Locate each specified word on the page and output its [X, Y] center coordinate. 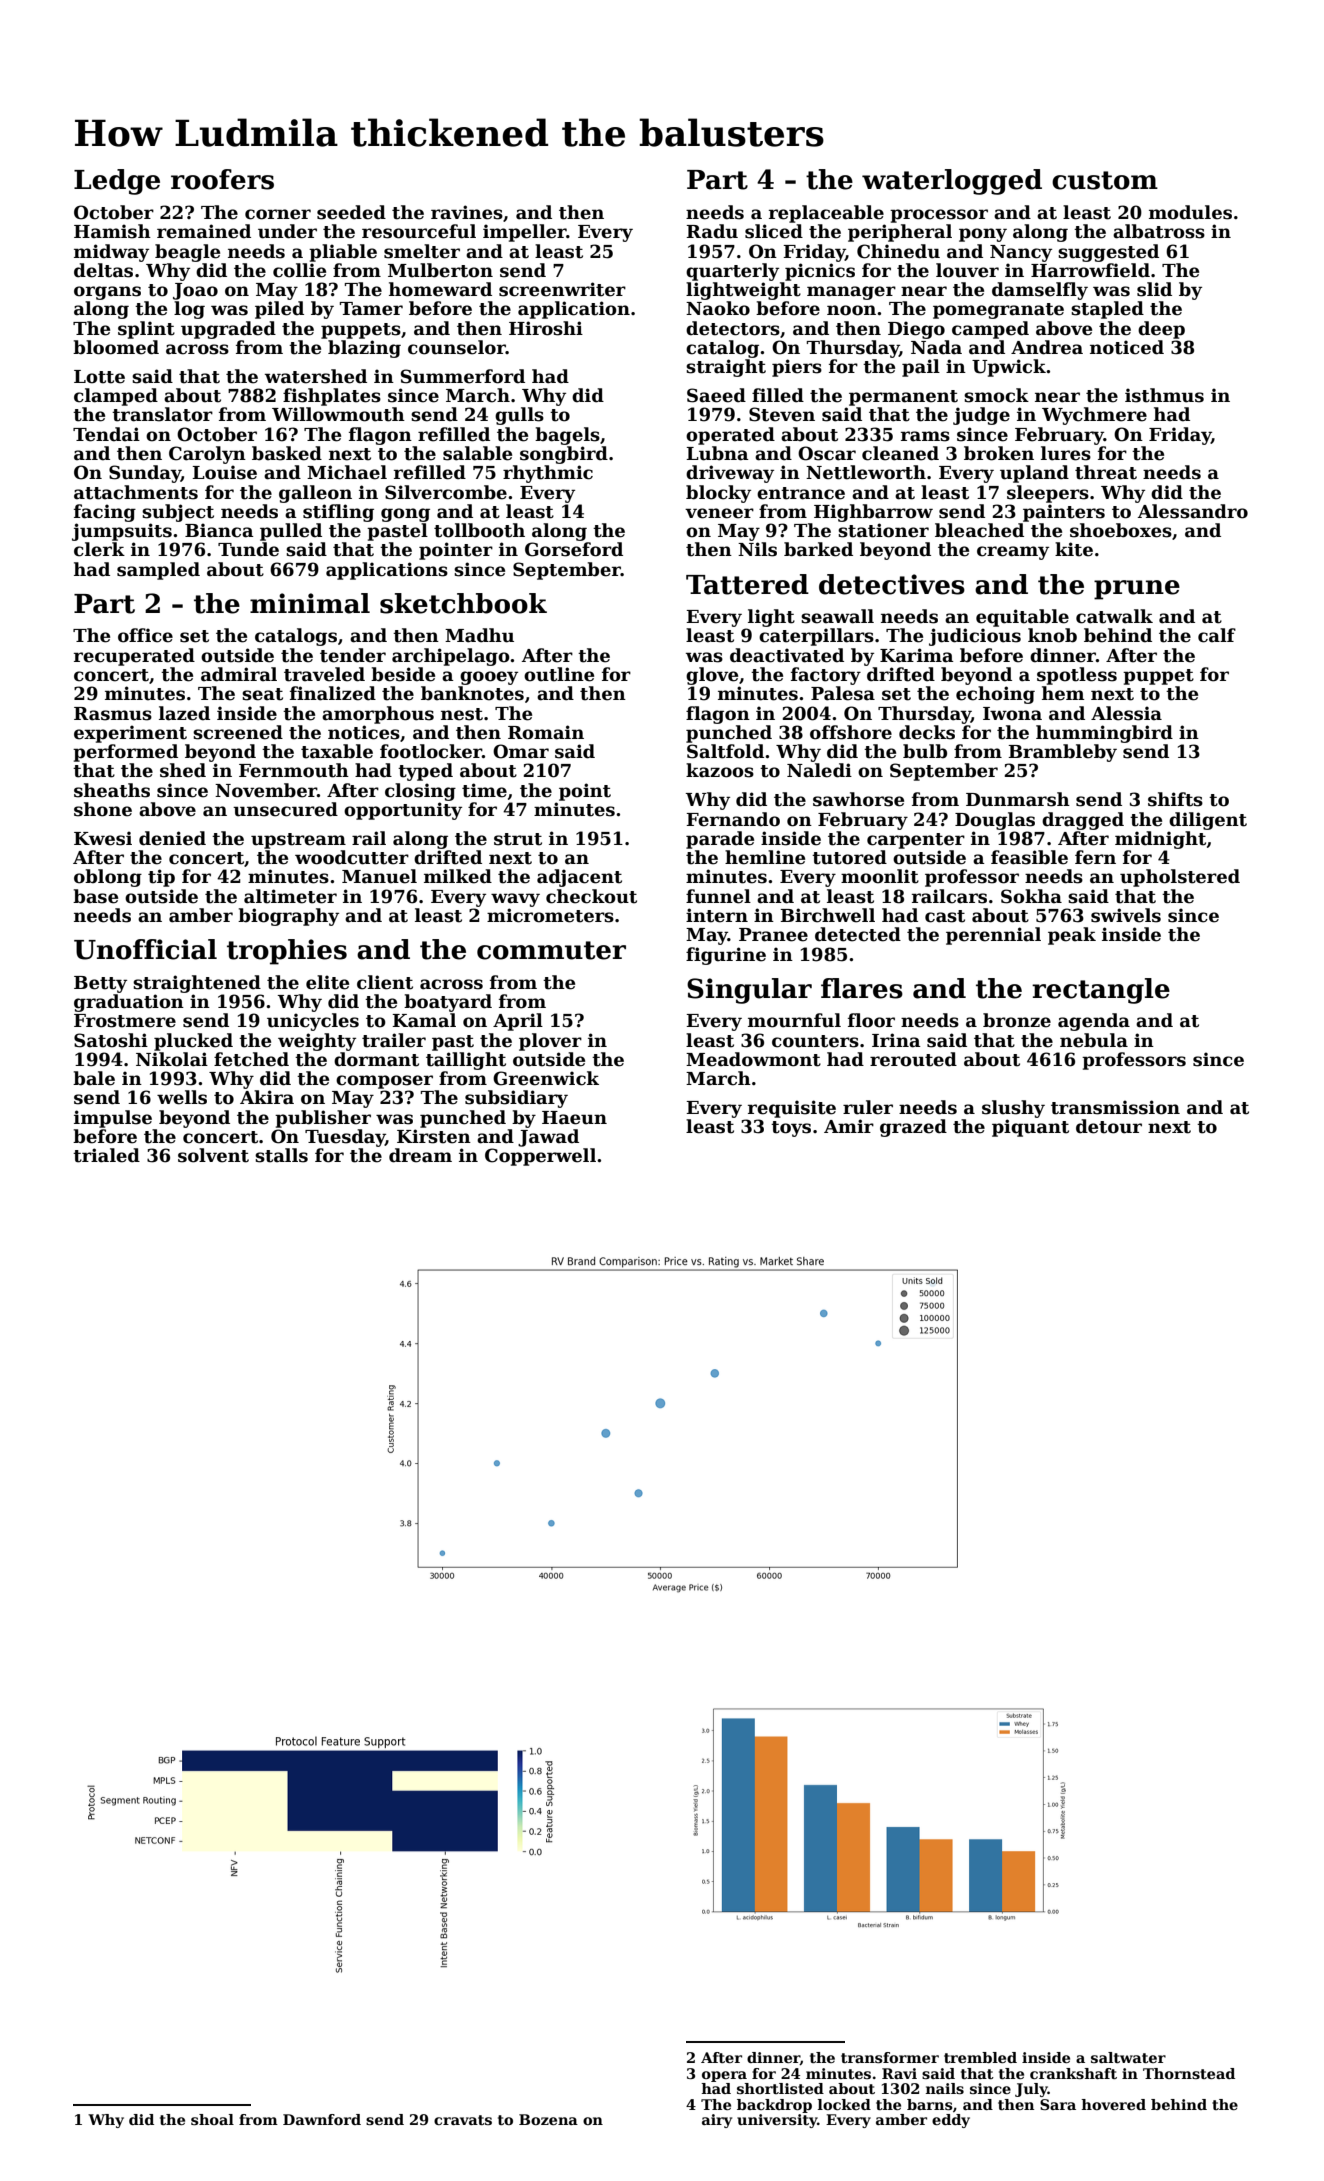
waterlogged [952, 182]
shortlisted [780, 2088]
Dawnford [322, 2119]
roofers [222, 179]
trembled [980, 2057]
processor [939, 216]
